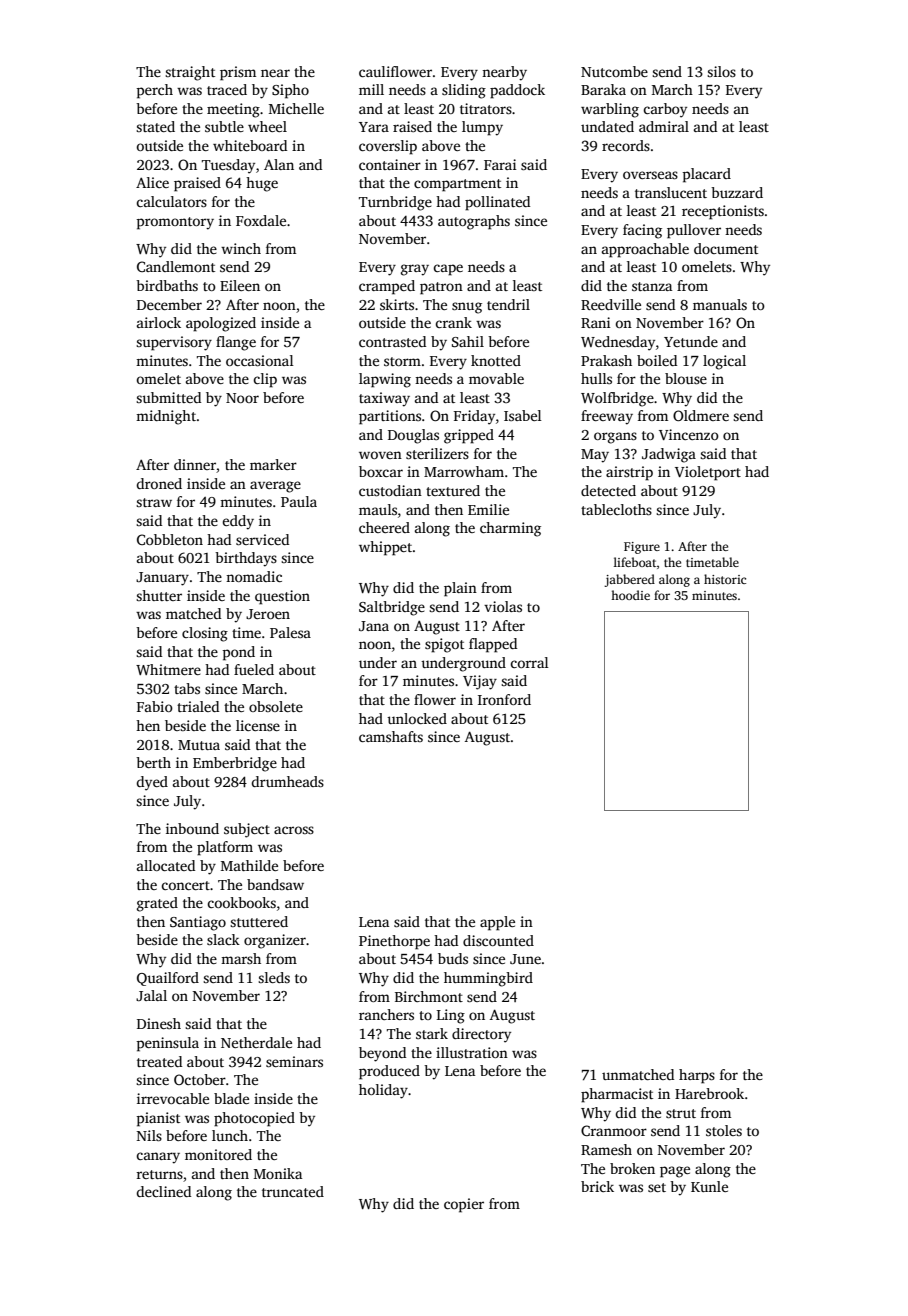 The image size is (908, 1316). I want to click on sliding, so click(464, 91).
